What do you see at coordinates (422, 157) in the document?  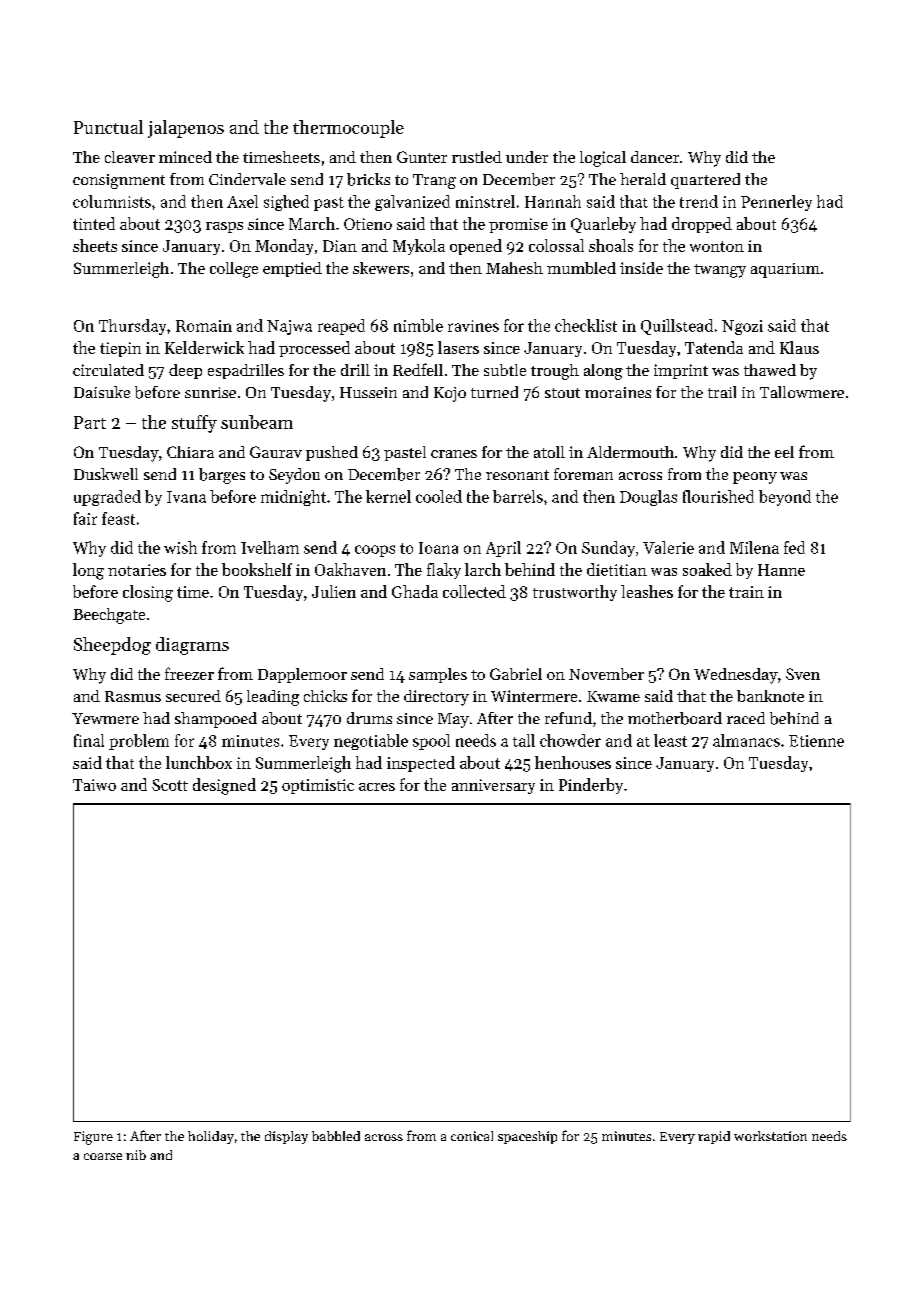 I see `Gunter` at bounding box center [422, 157].
